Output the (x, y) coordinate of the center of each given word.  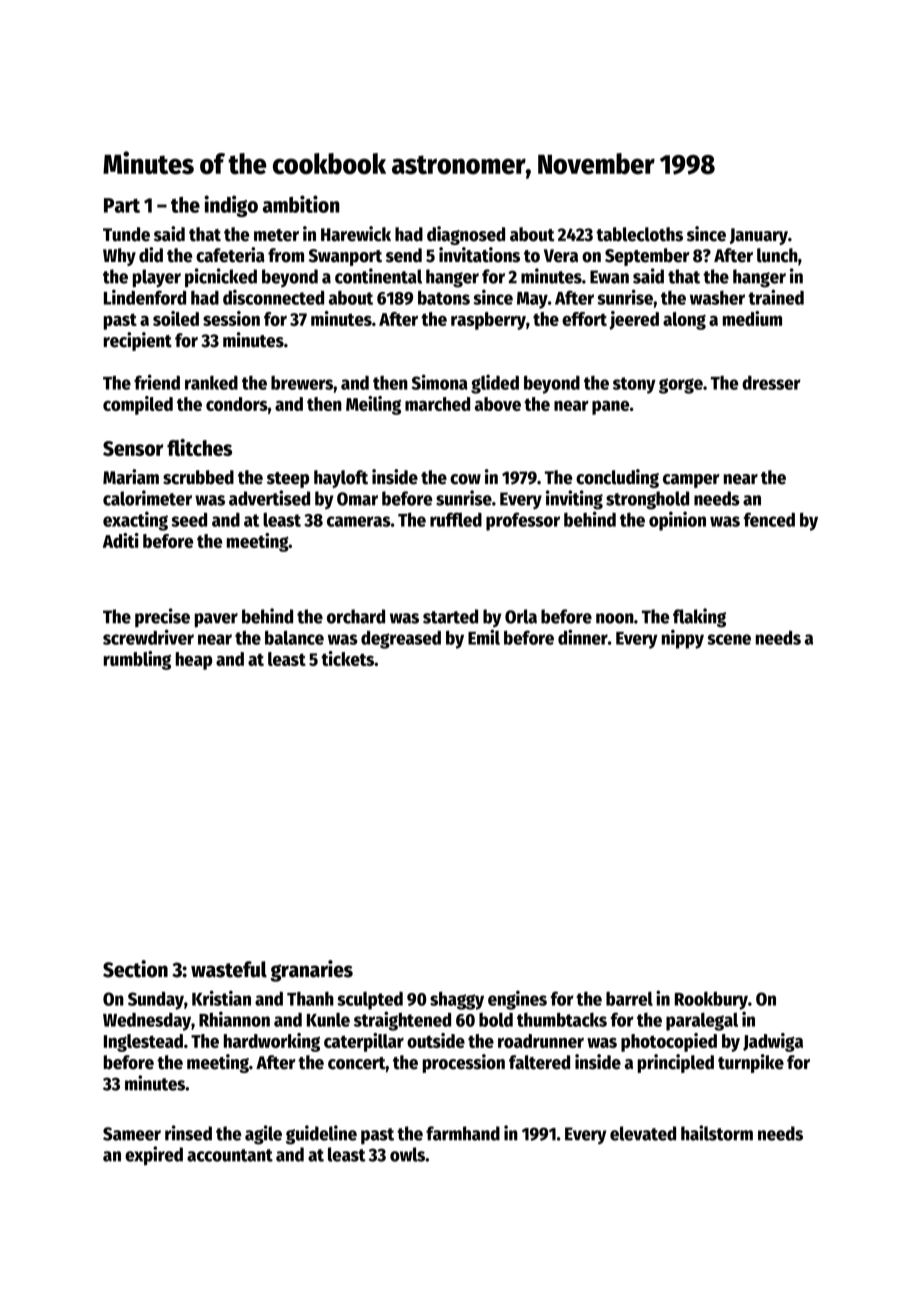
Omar (357, 499)
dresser (771, 383)
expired (154, 1155)
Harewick (356, 234)
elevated (643, 1133)
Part (122, 205)
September (647, 257)
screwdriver (148, 637)
